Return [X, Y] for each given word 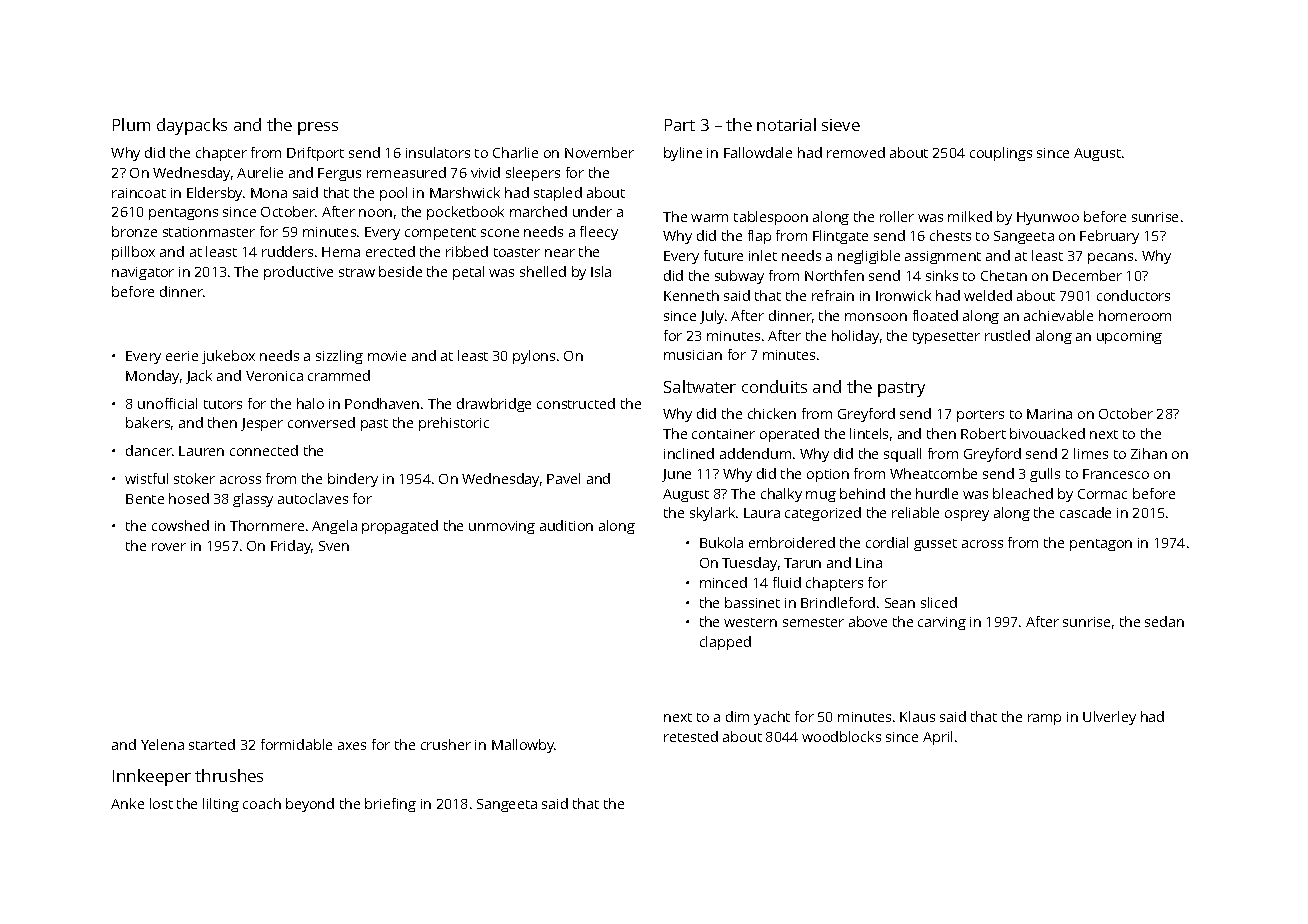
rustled [1007, 335]
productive [298, 273]
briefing [390, 805]
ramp [1044, 719]
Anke [127, 803]
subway [739, 277]
